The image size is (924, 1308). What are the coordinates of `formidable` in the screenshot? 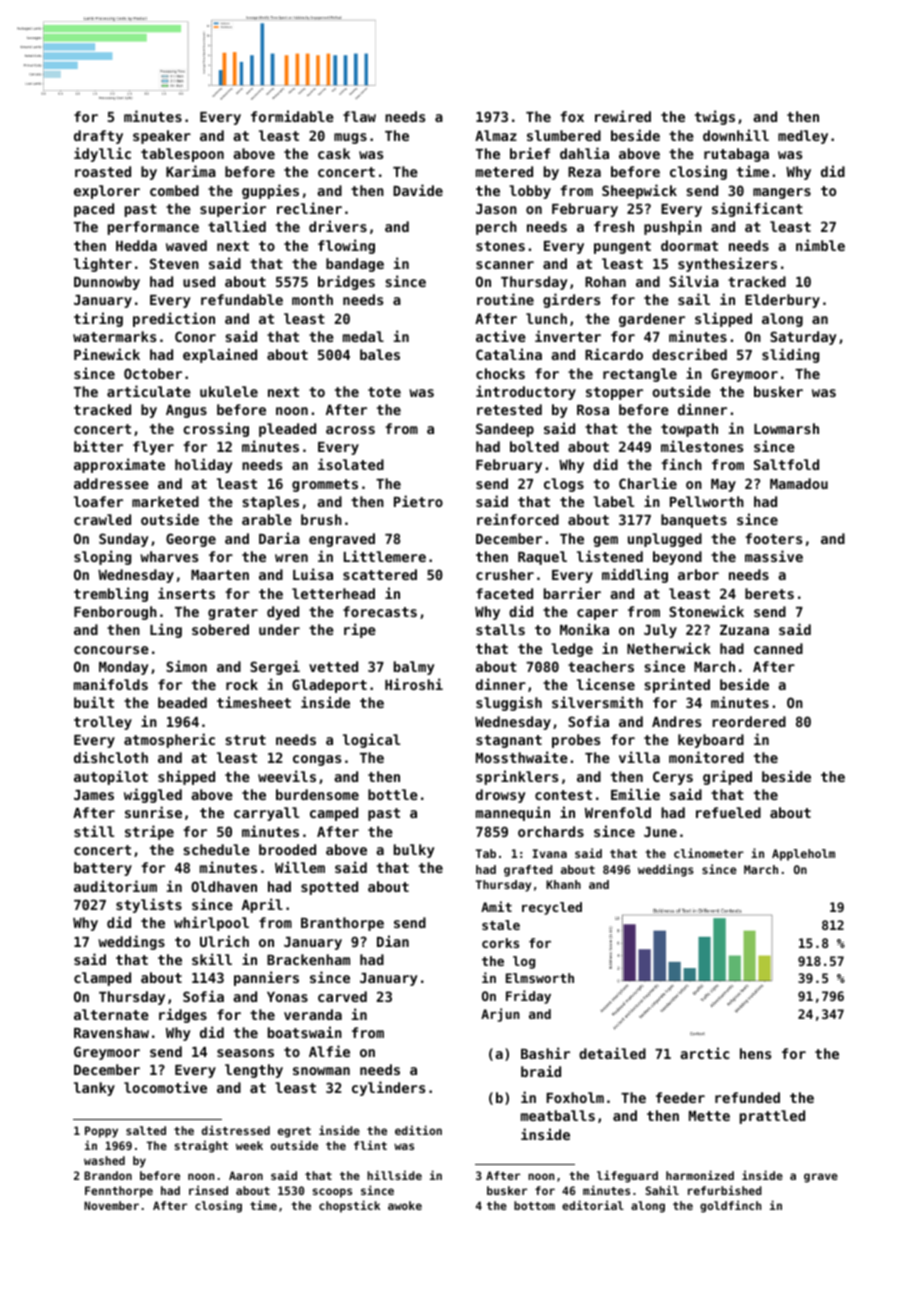 It's located at (292, 116).
